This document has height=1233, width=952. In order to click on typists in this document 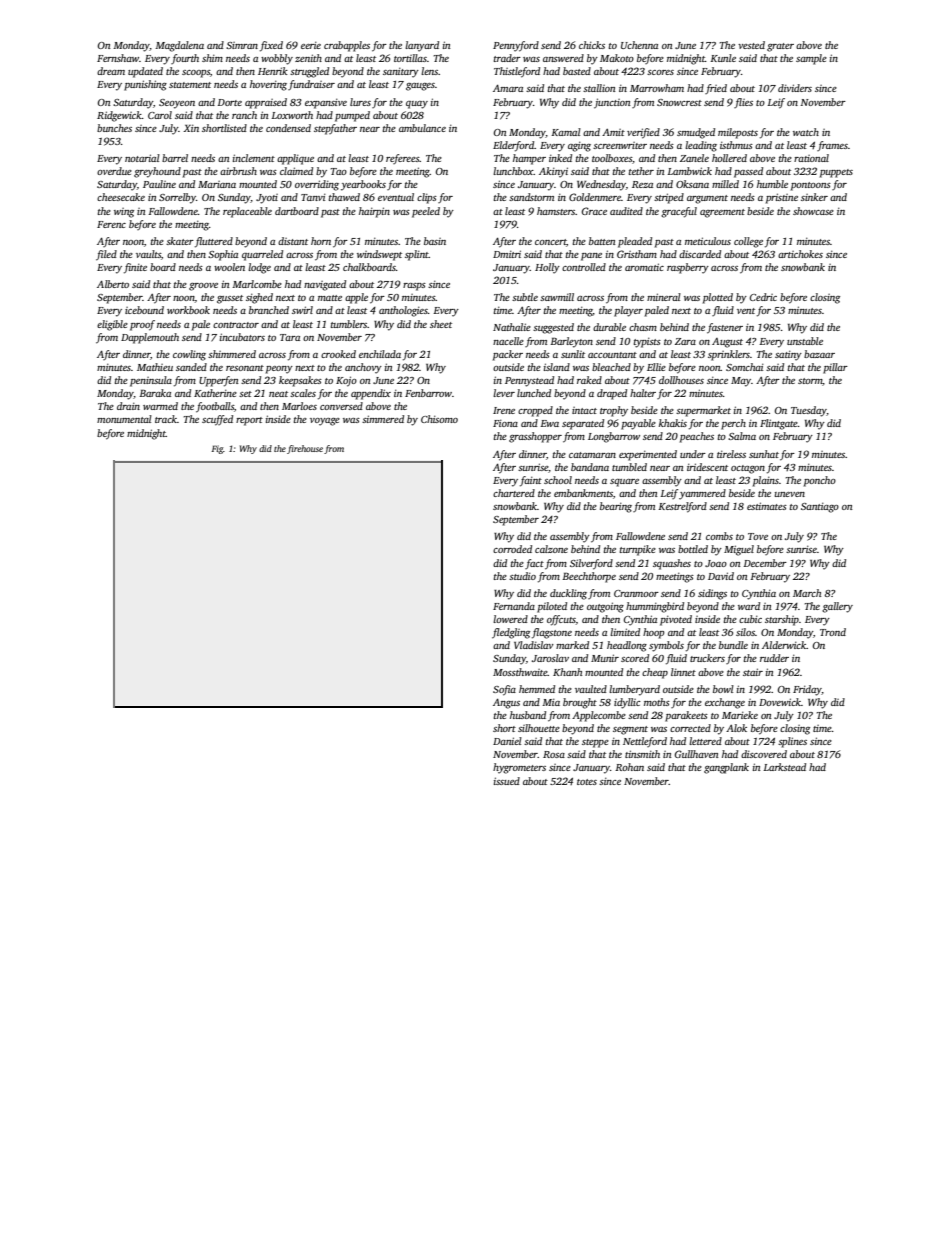, I will do `click(647, 342)`.
